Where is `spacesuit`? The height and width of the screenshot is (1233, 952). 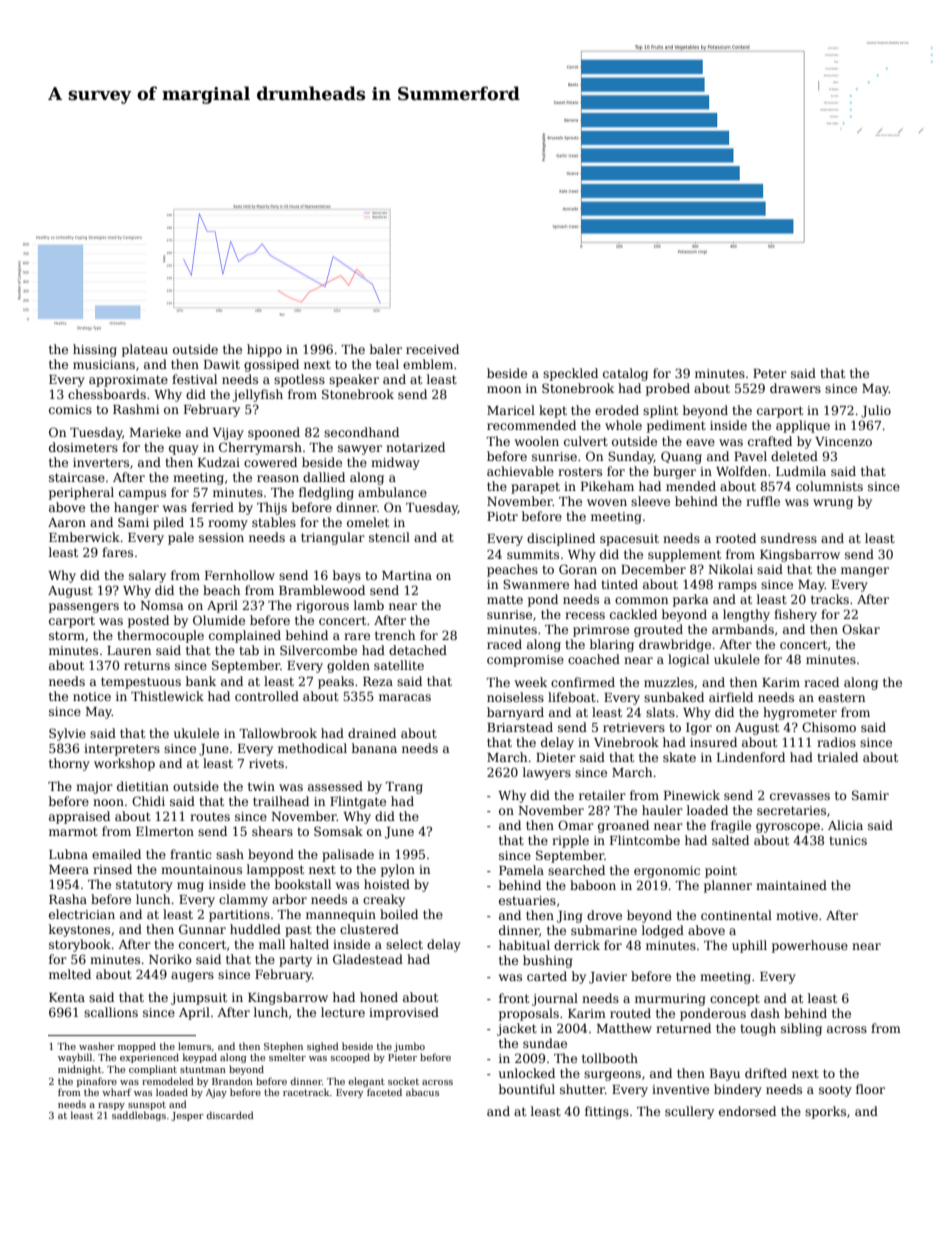 spacesuit is located at coordinates (629, 540).
